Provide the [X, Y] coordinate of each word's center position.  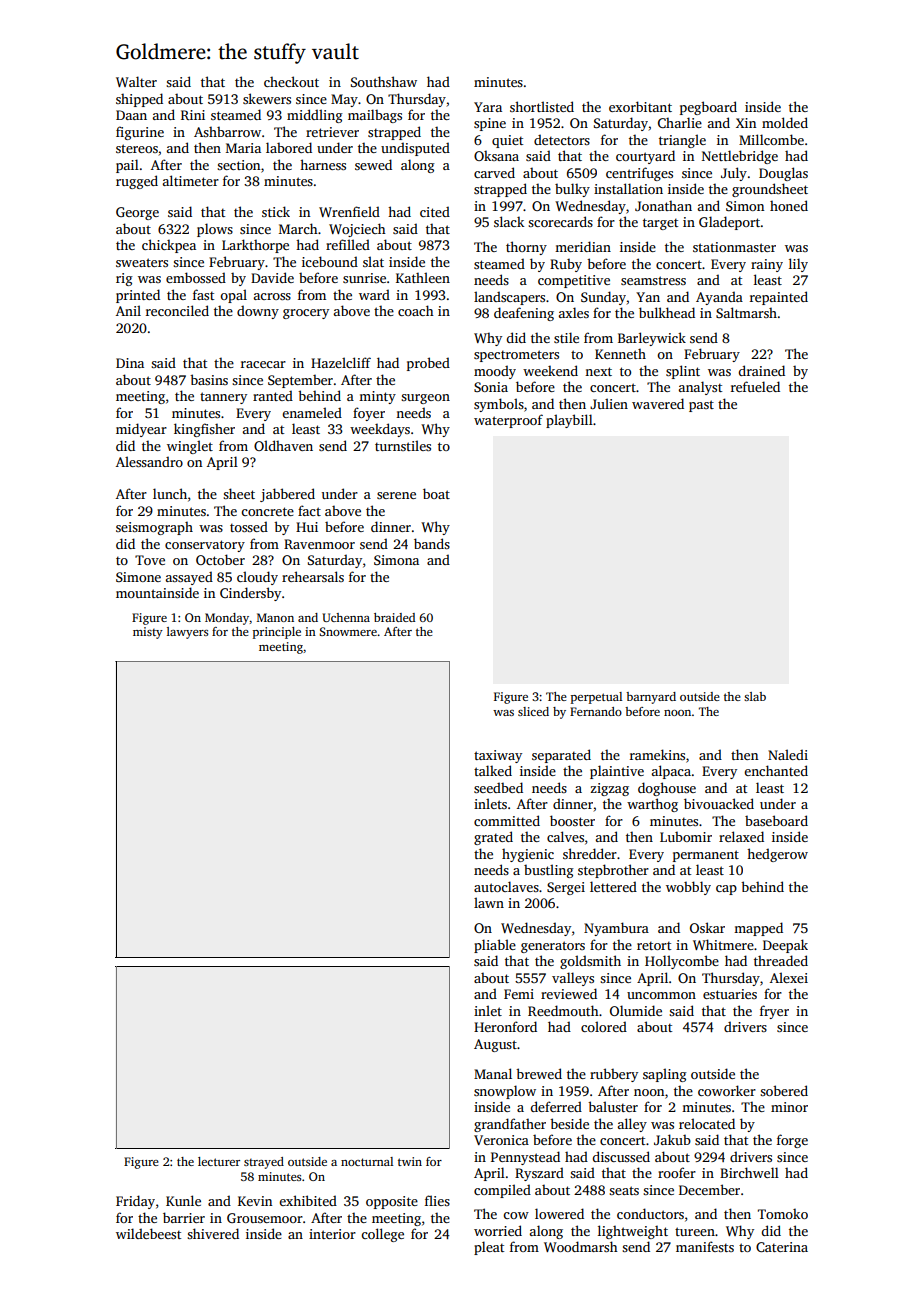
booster [572, 820]
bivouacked [719, 803]
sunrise [364, 278]
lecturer [219, 1161]
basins [209, 379]
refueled [755, 386]
